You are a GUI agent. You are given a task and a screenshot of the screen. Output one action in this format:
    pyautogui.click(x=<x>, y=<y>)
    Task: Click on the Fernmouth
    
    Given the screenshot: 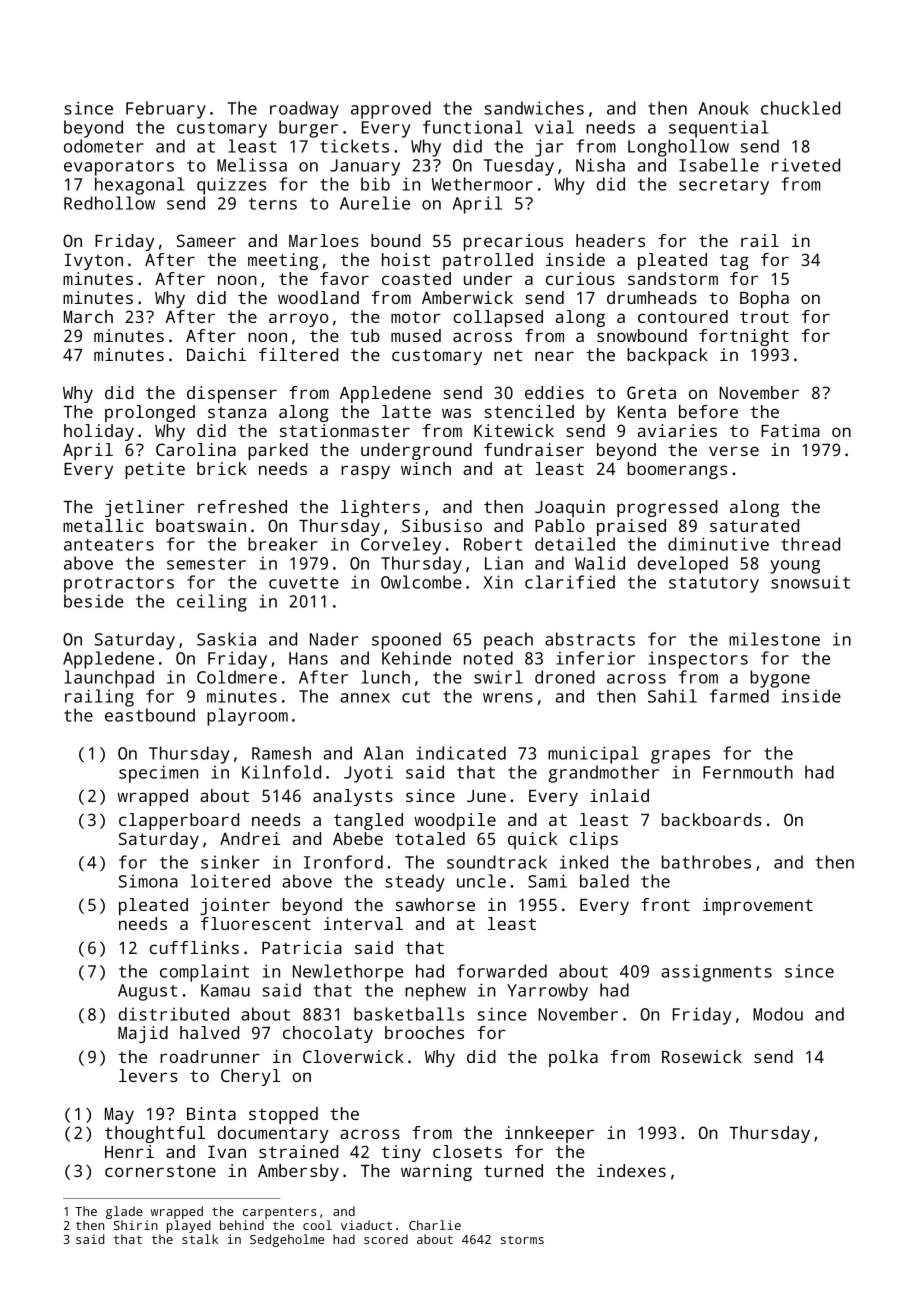 What is the action you would take?
    pyautogui.click(x=748, y=772)
